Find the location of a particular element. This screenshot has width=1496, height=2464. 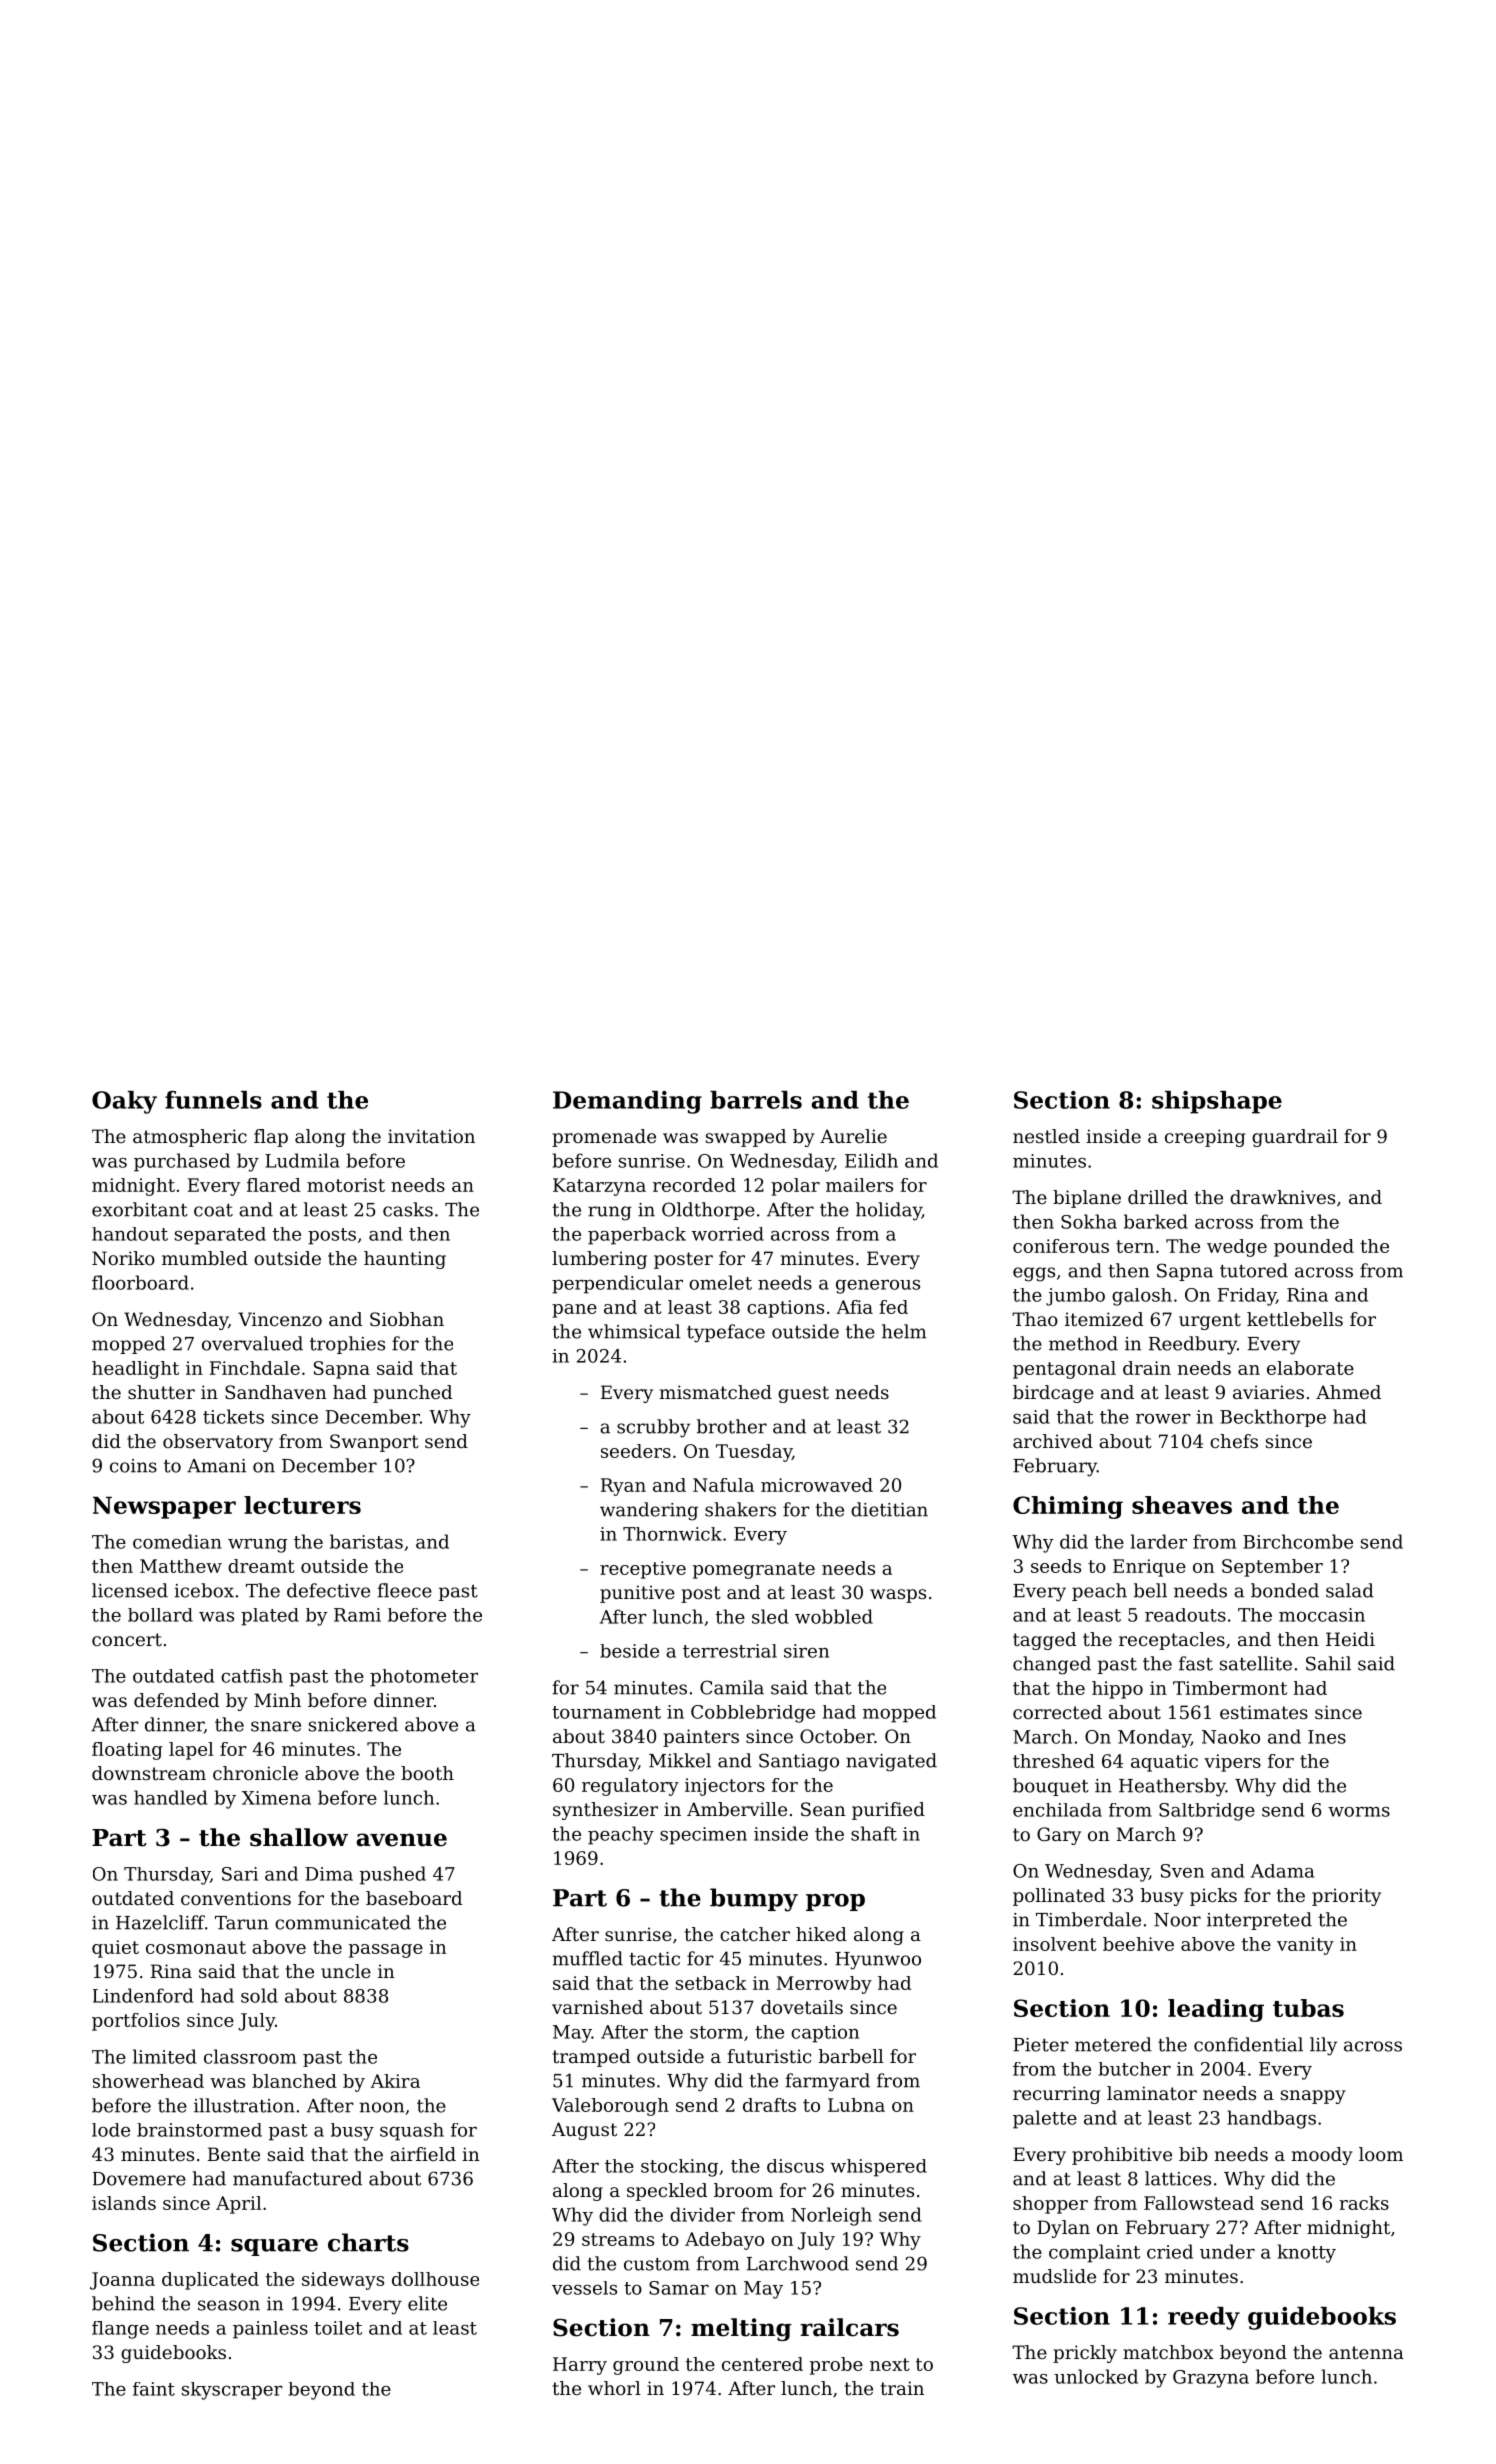

sold is located at coordinates (259, 1995).
